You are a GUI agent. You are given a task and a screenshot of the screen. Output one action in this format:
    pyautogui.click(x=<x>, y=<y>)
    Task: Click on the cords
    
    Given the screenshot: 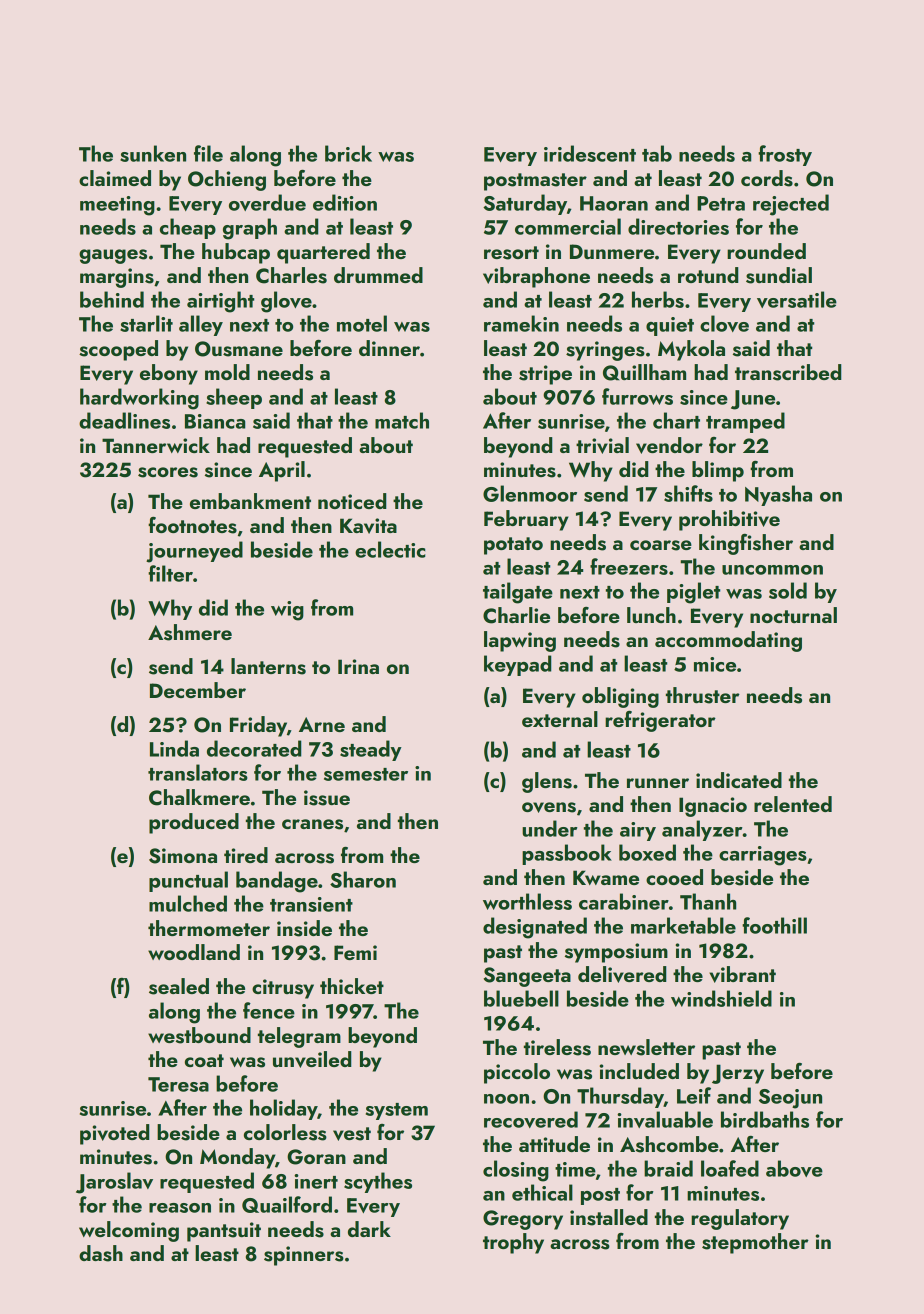 What is the action you would take?
    pyautogui.click(x=767, y=178)
